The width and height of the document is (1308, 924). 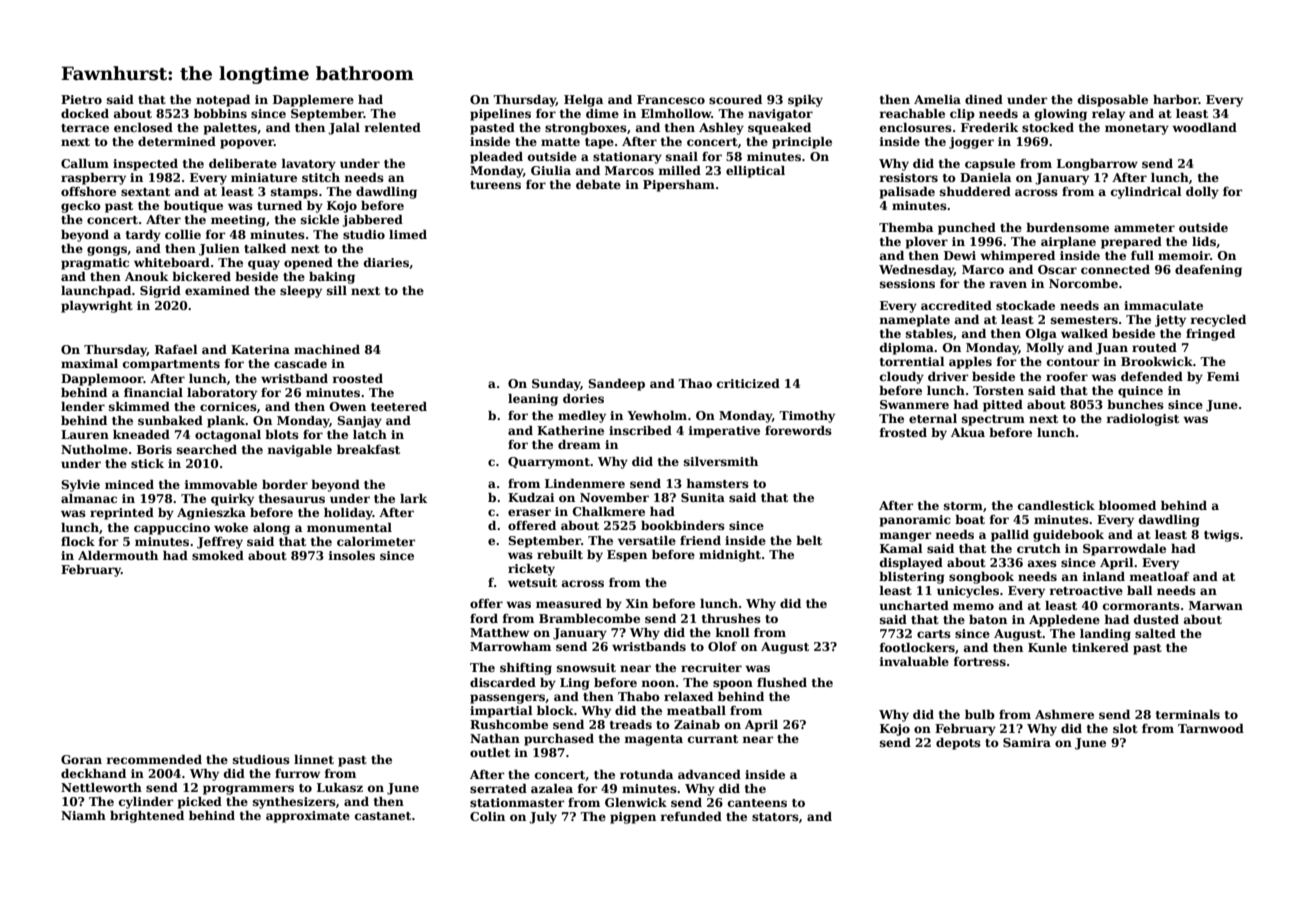 What do you see at coordinates (724, 432) in the document?
I see `imperative` at bounding box center [724, 432].
